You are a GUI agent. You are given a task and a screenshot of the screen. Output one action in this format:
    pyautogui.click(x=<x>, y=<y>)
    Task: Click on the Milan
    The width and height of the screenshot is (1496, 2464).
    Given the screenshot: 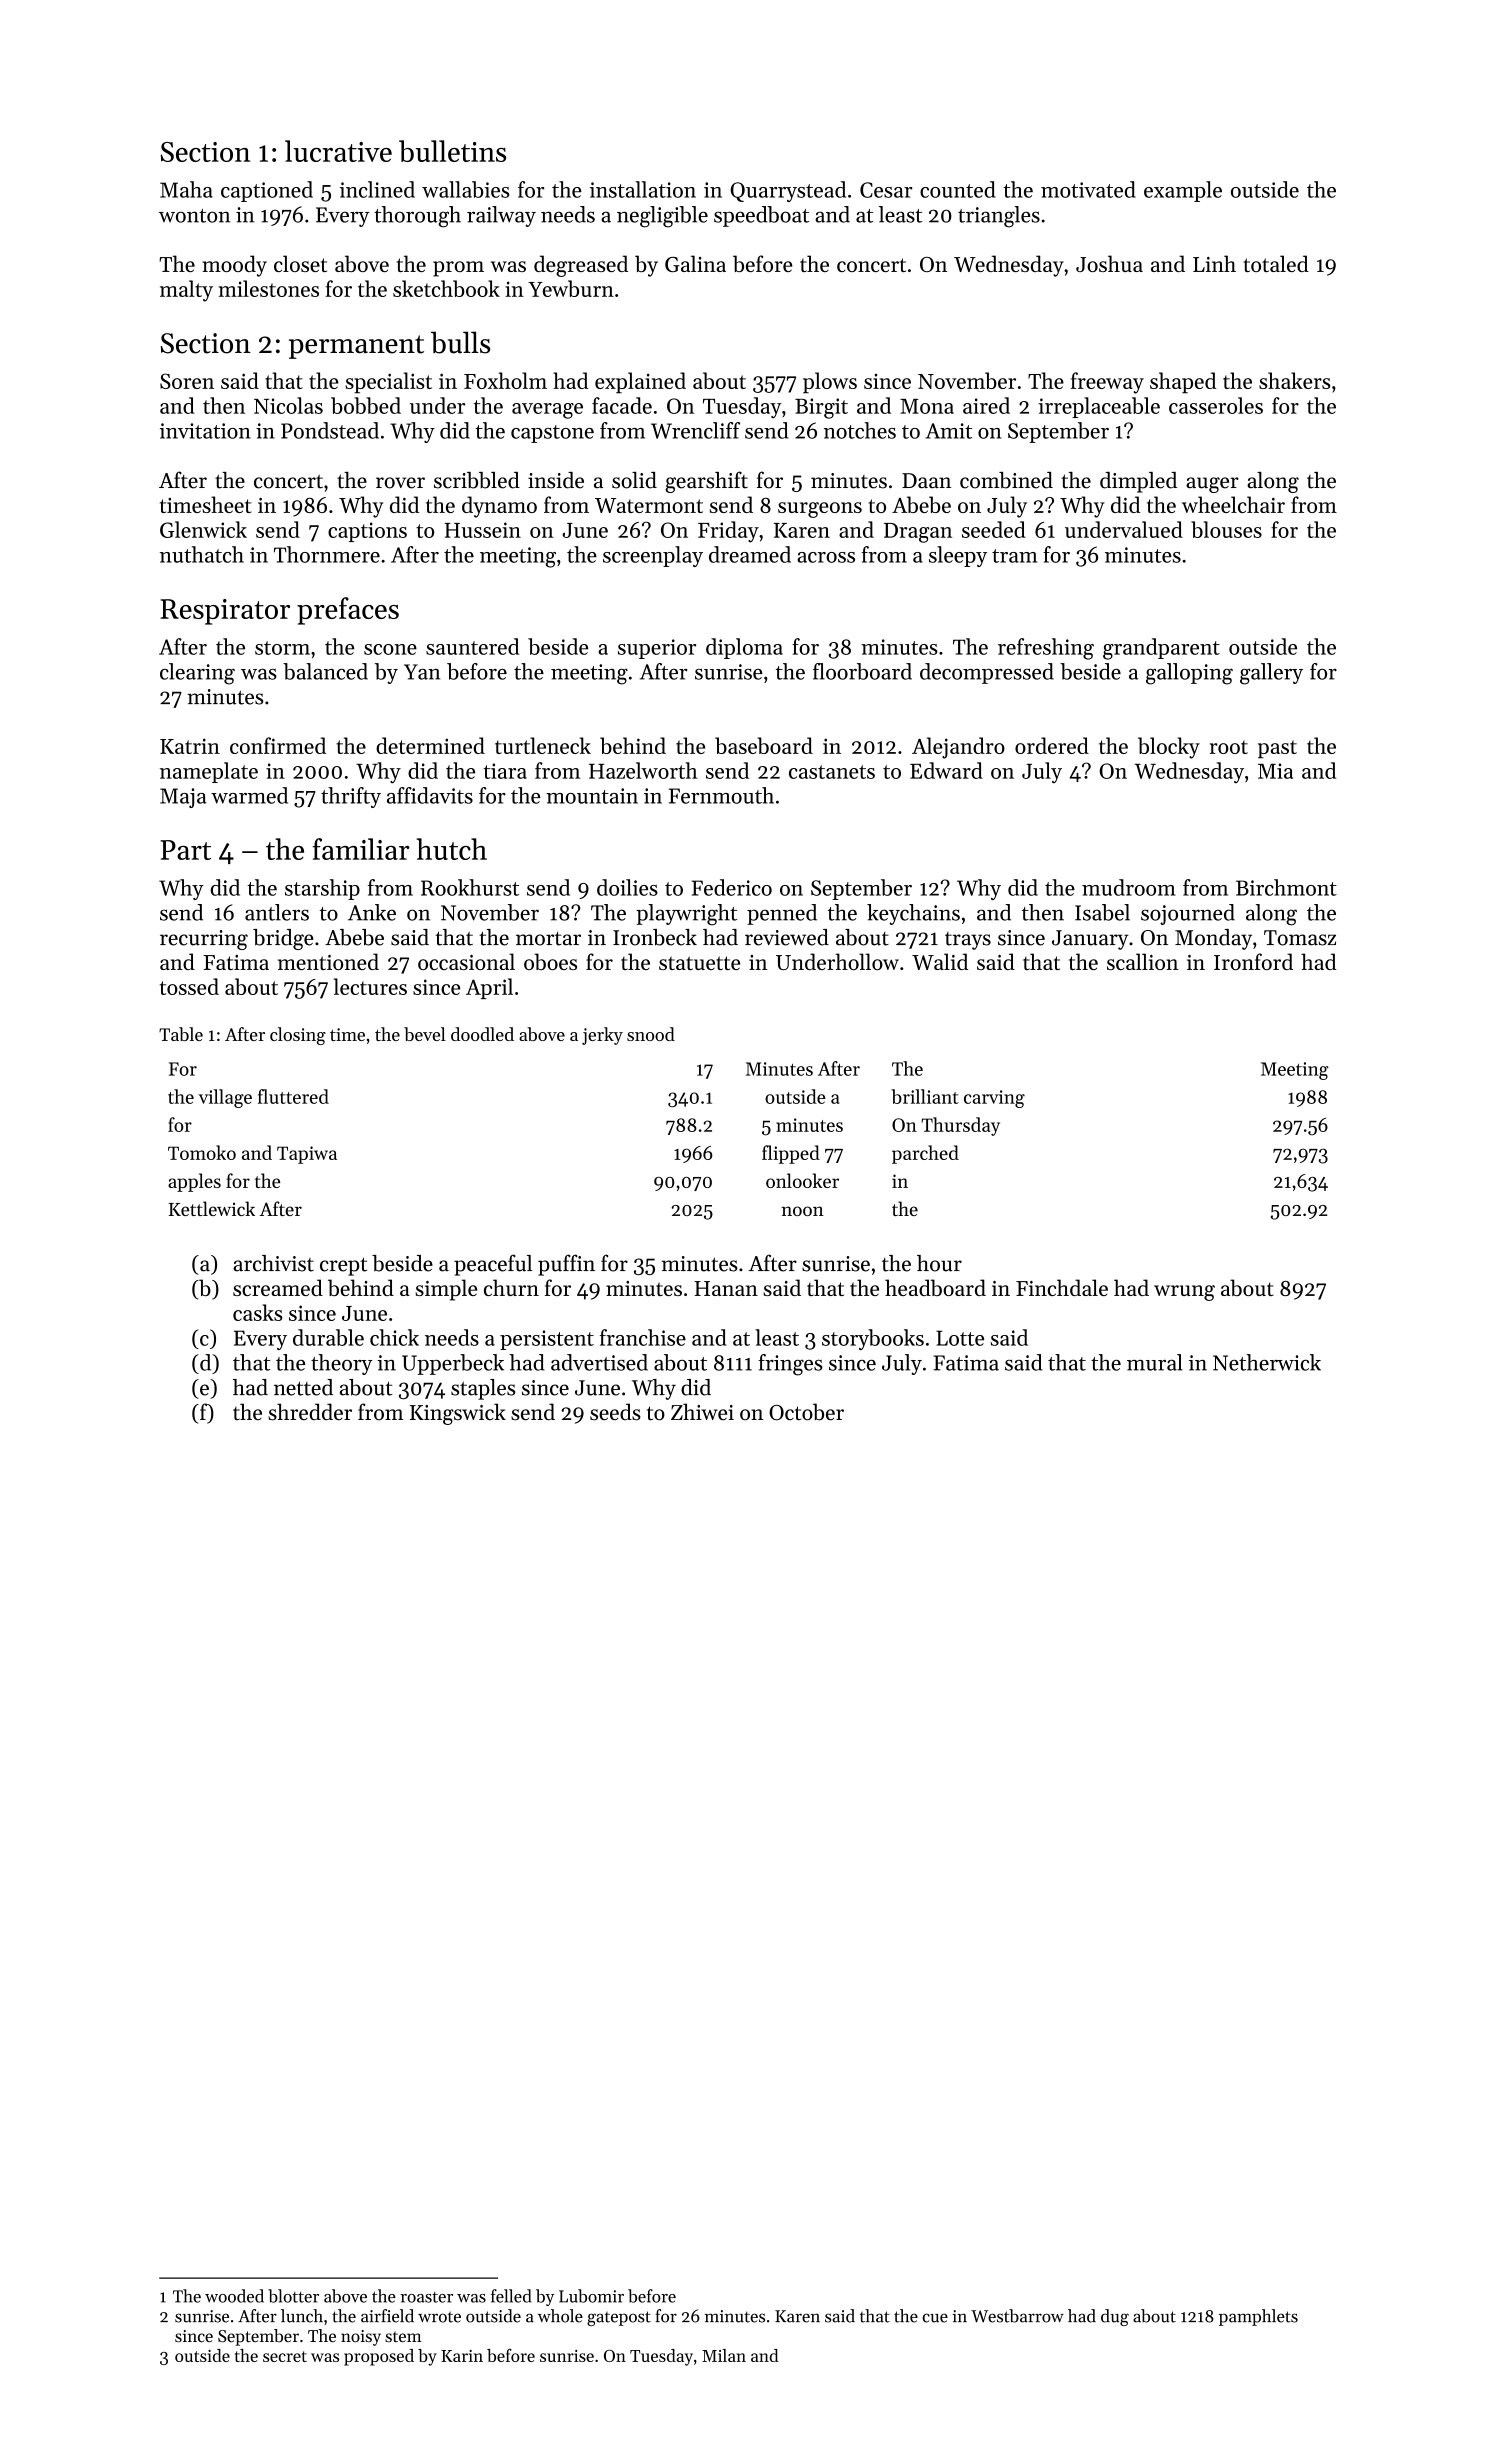 What is the action you would take?
    pyautogui.click(x=724, y=2355)
